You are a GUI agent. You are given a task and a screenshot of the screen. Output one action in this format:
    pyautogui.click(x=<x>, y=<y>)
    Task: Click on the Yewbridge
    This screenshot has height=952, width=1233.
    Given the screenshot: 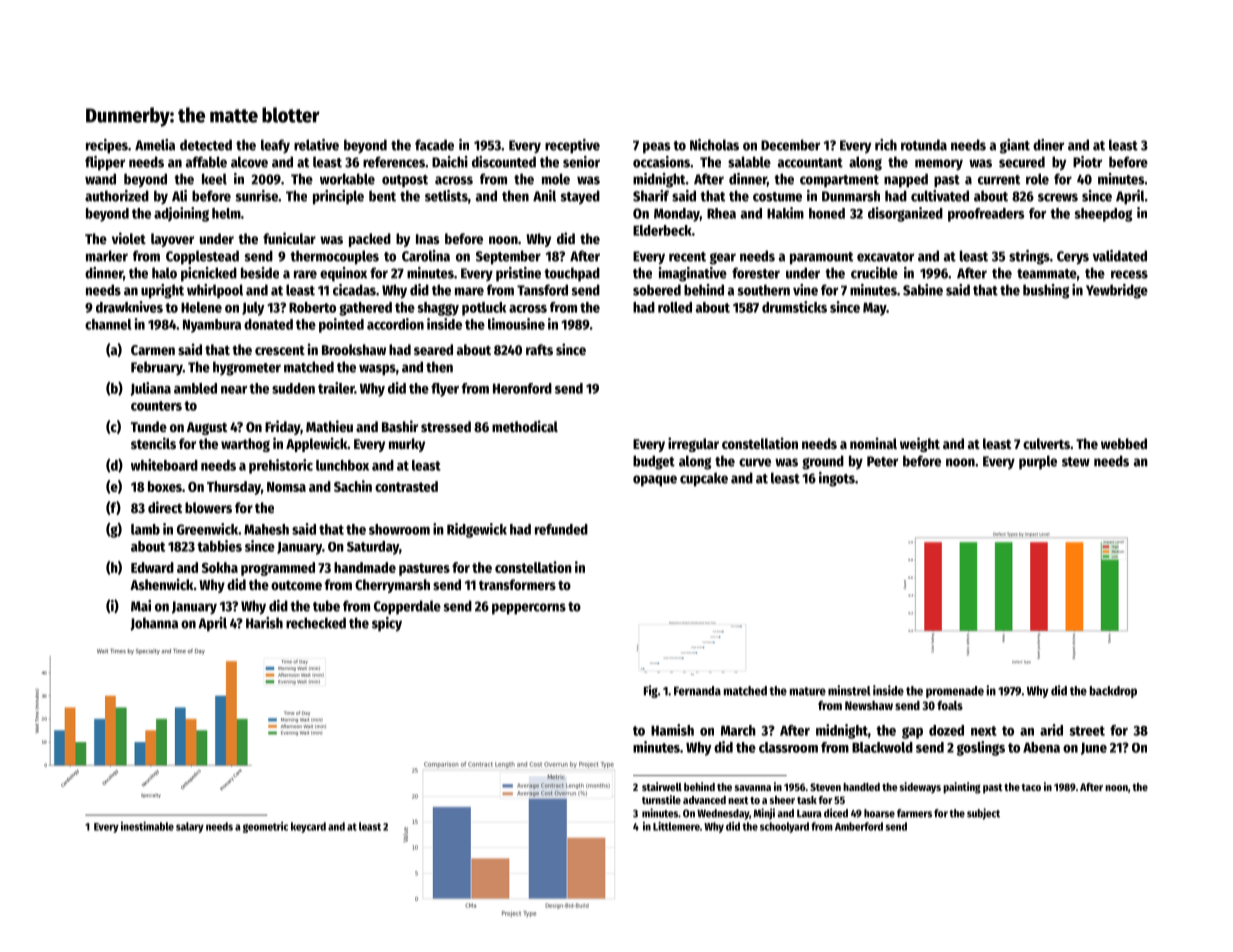 What is the action you would take?
    pyautogui.click(x=1117, y=291)
